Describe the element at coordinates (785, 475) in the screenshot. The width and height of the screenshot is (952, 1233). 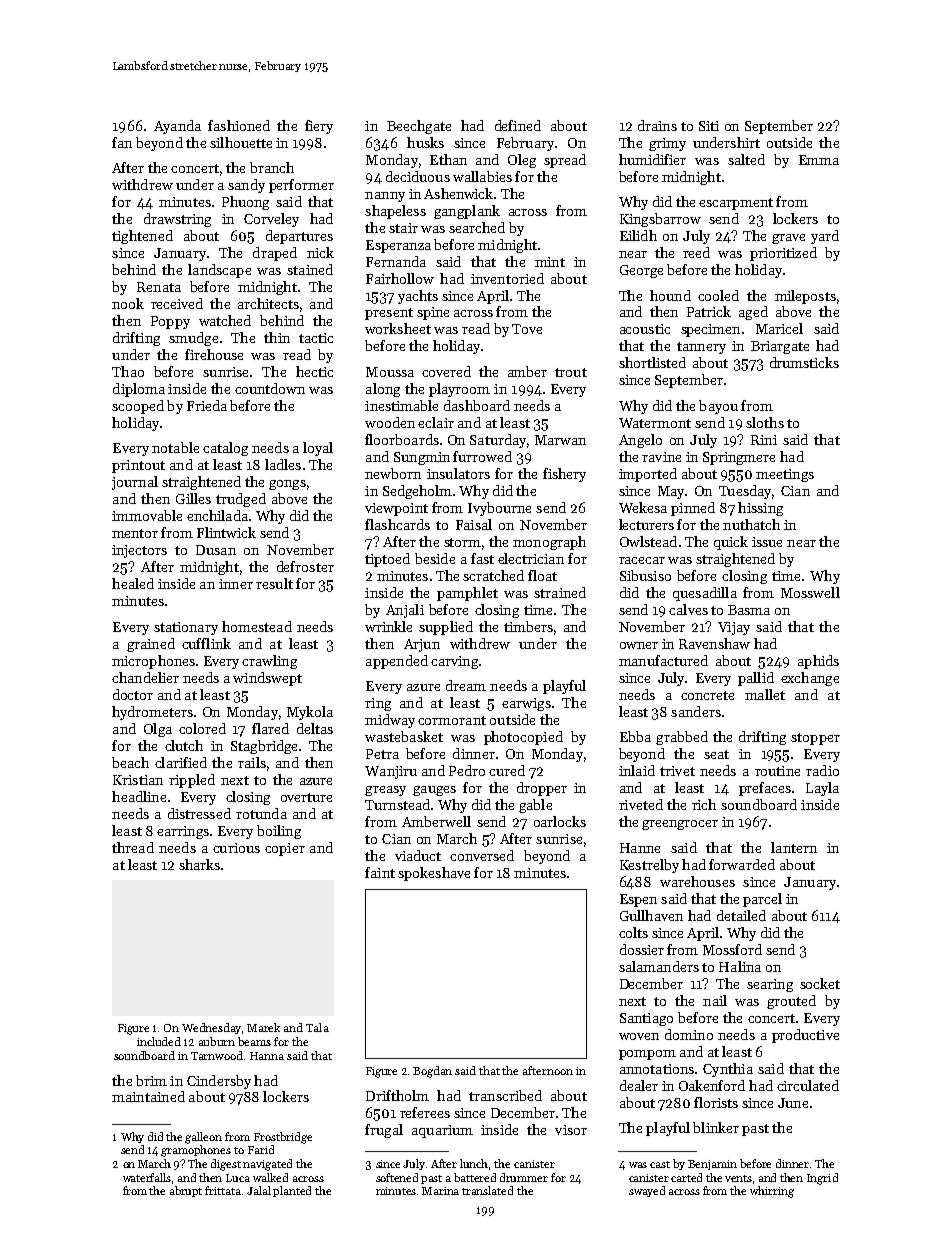
I see `meetings` at that location.
